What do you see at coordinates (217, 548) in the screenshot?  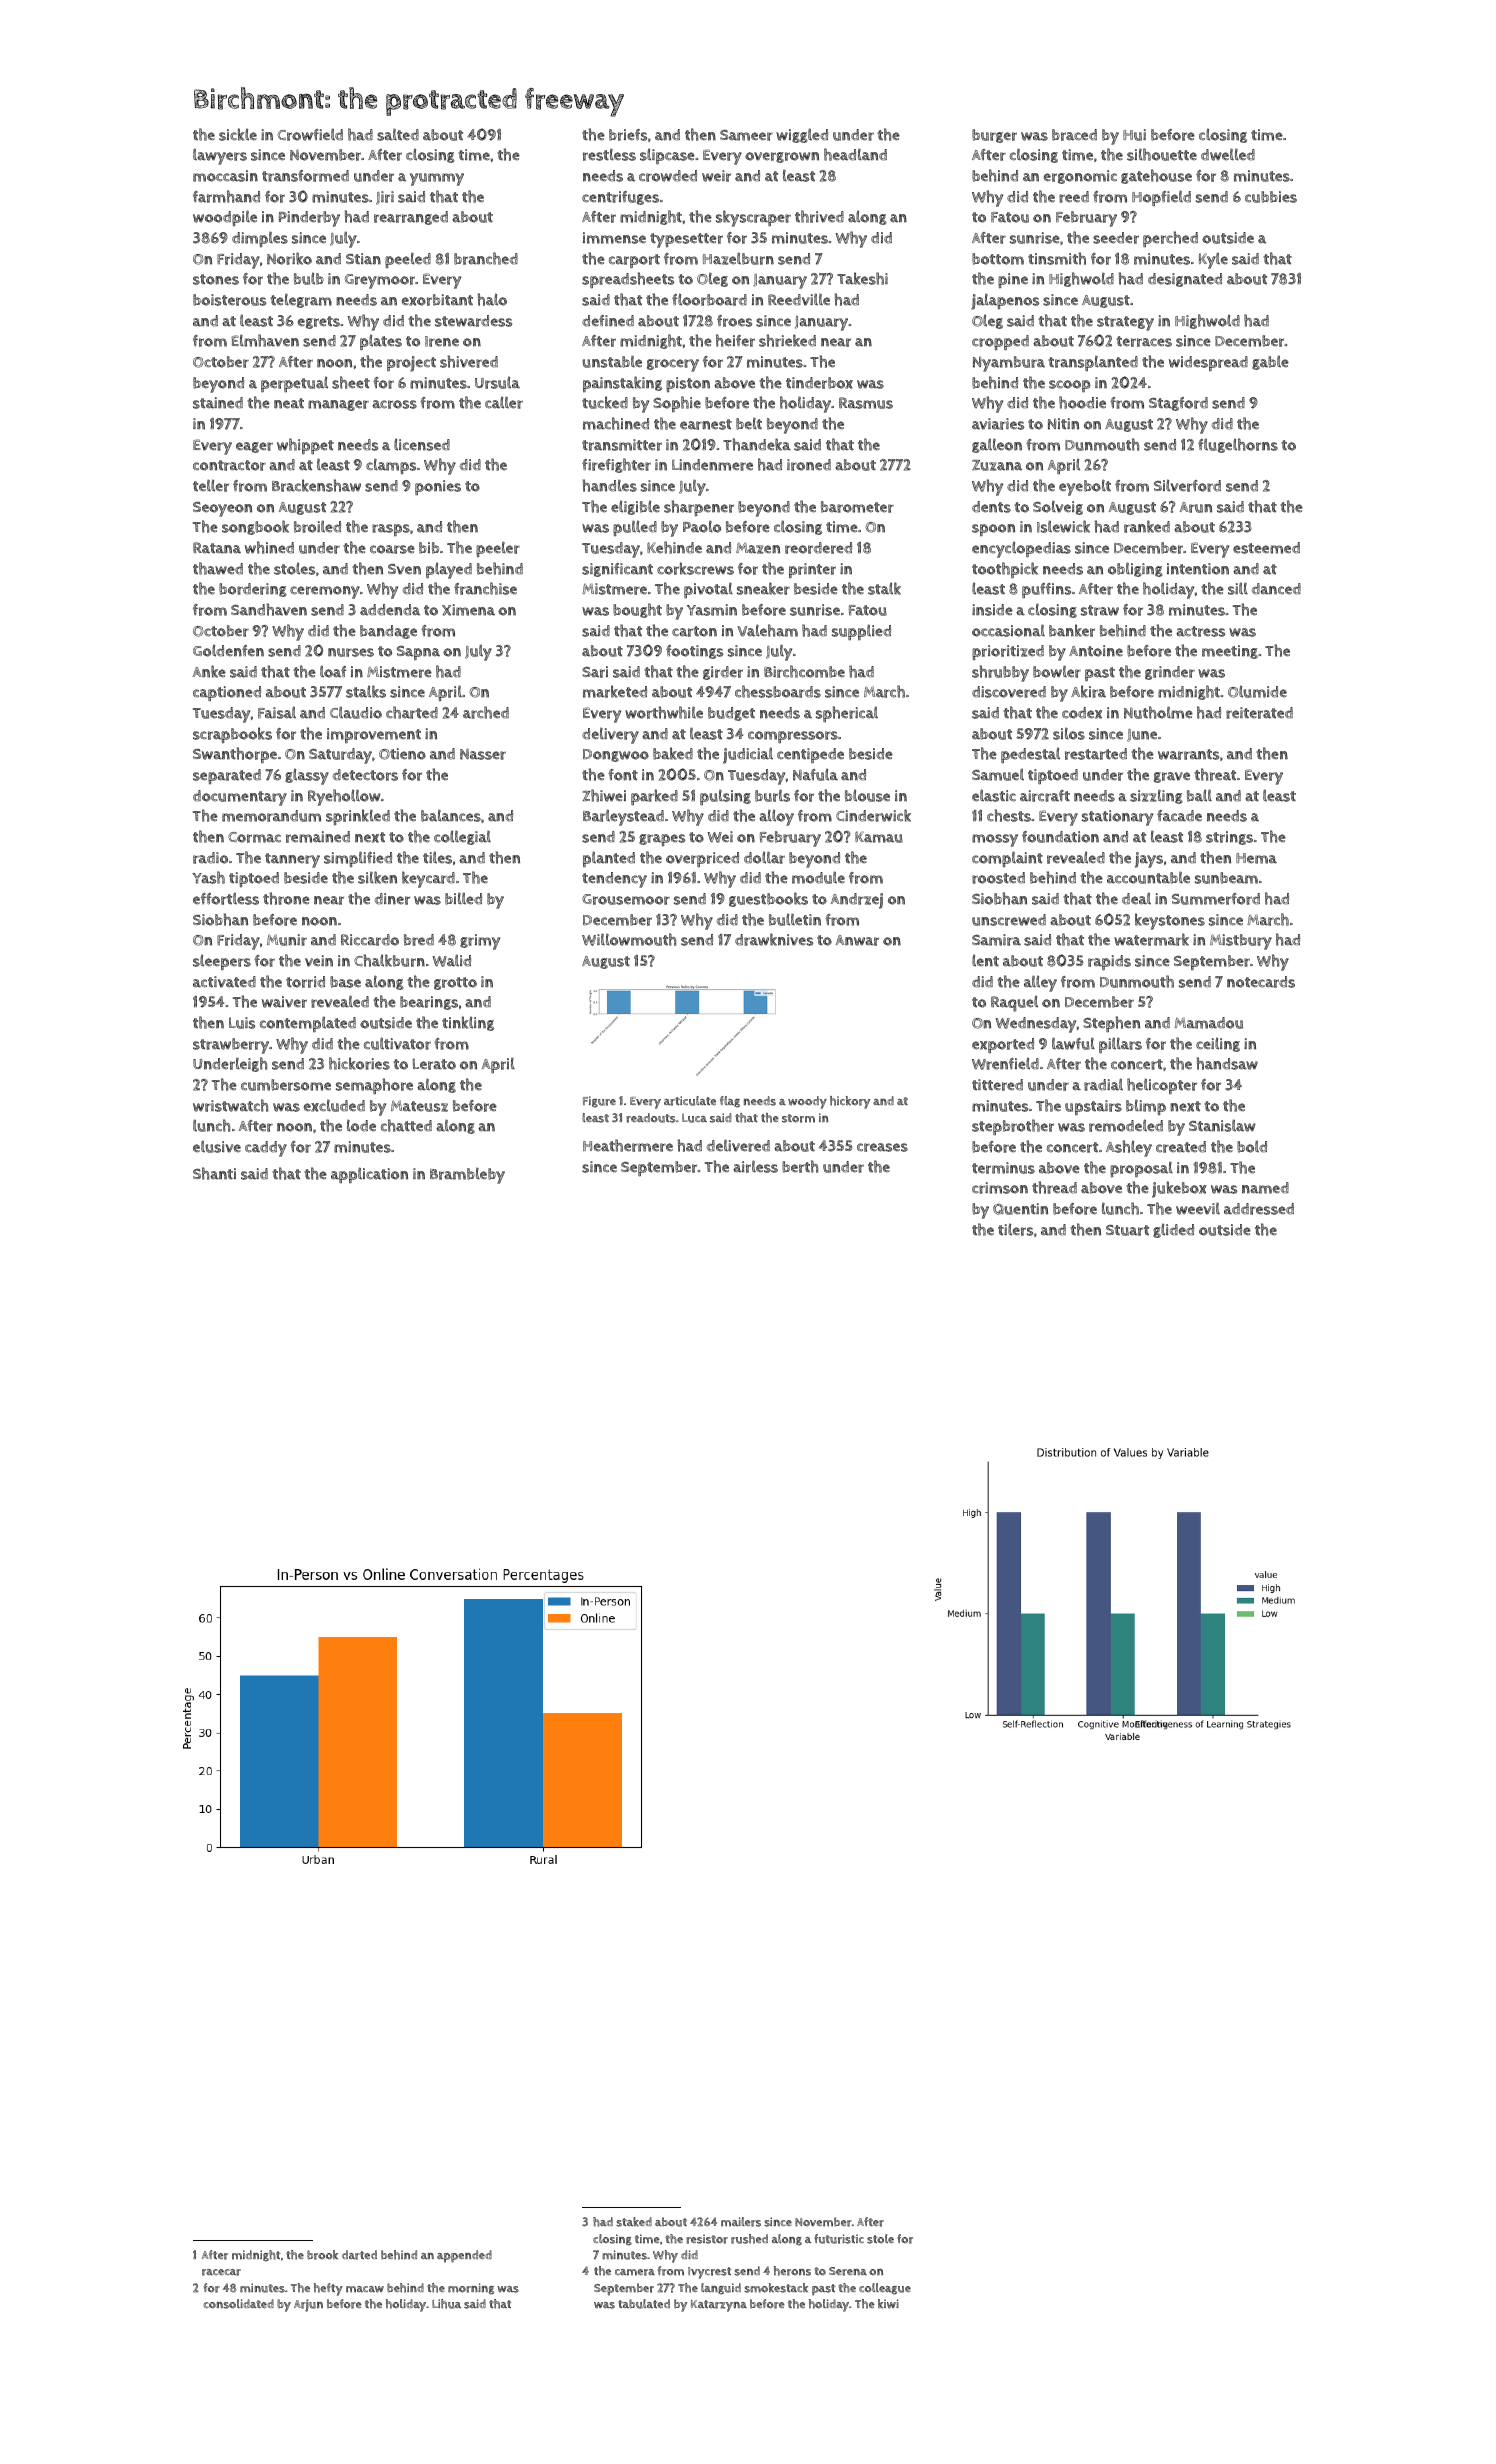 I see `Ratana` at bounding box center [217, 548].
